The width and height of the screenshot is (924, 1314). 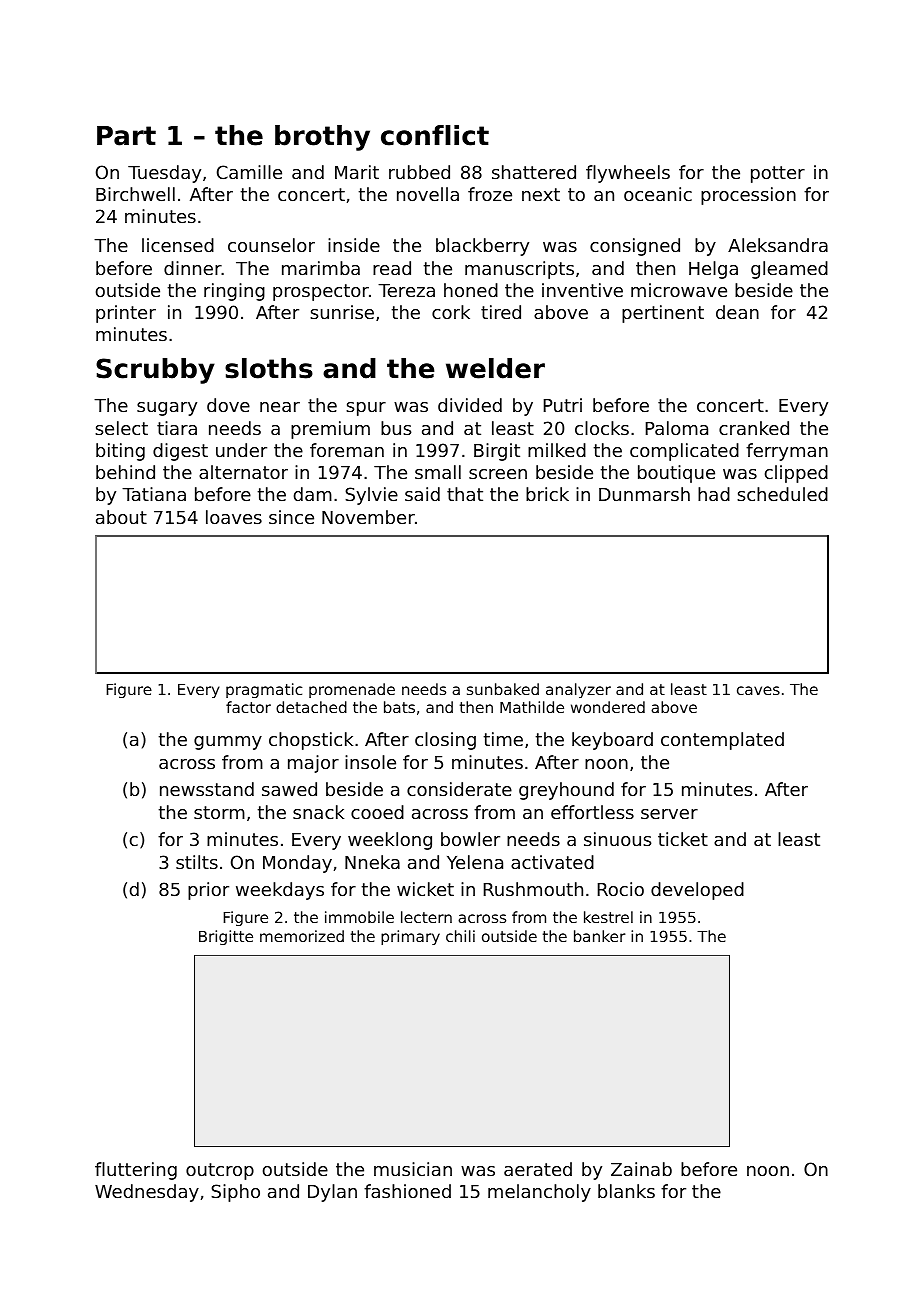 What do you see at coordinates (428, 194) in the screenshot?
I see `novella` at bounding box center [428, 194].
